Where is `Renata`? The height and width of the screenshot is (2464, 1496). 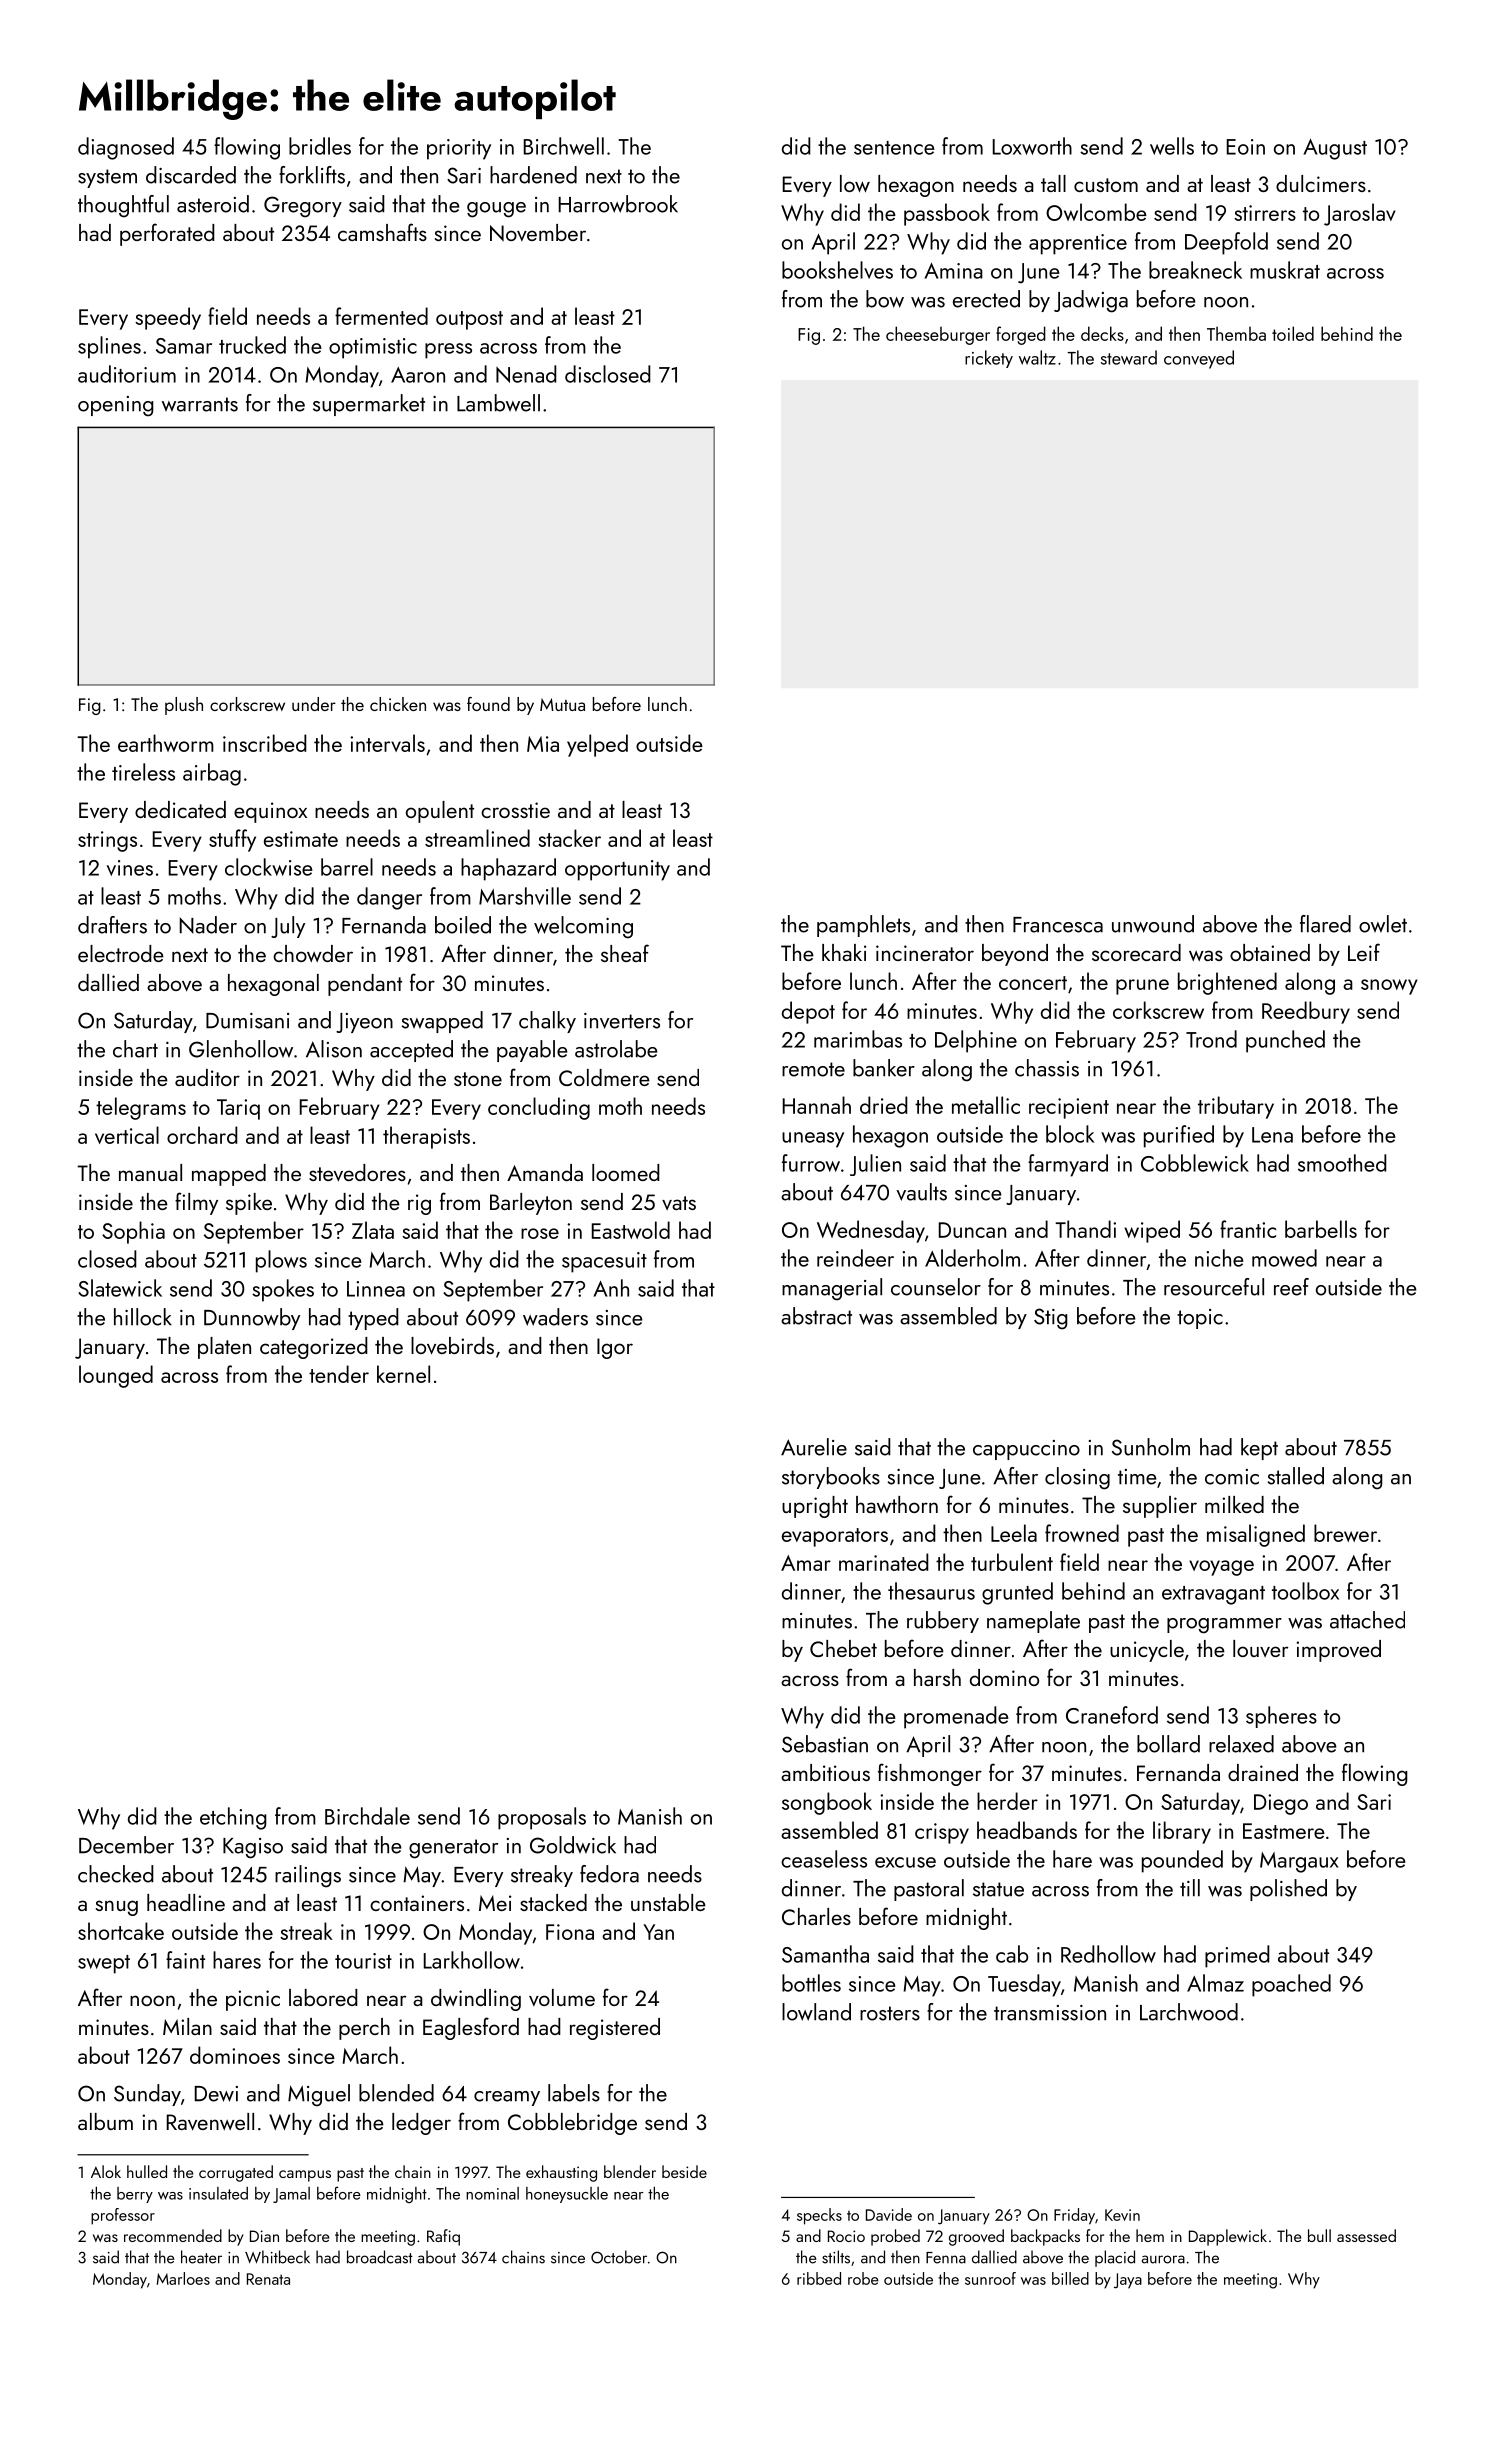
Renata is located at coordinates (268, 2279).
